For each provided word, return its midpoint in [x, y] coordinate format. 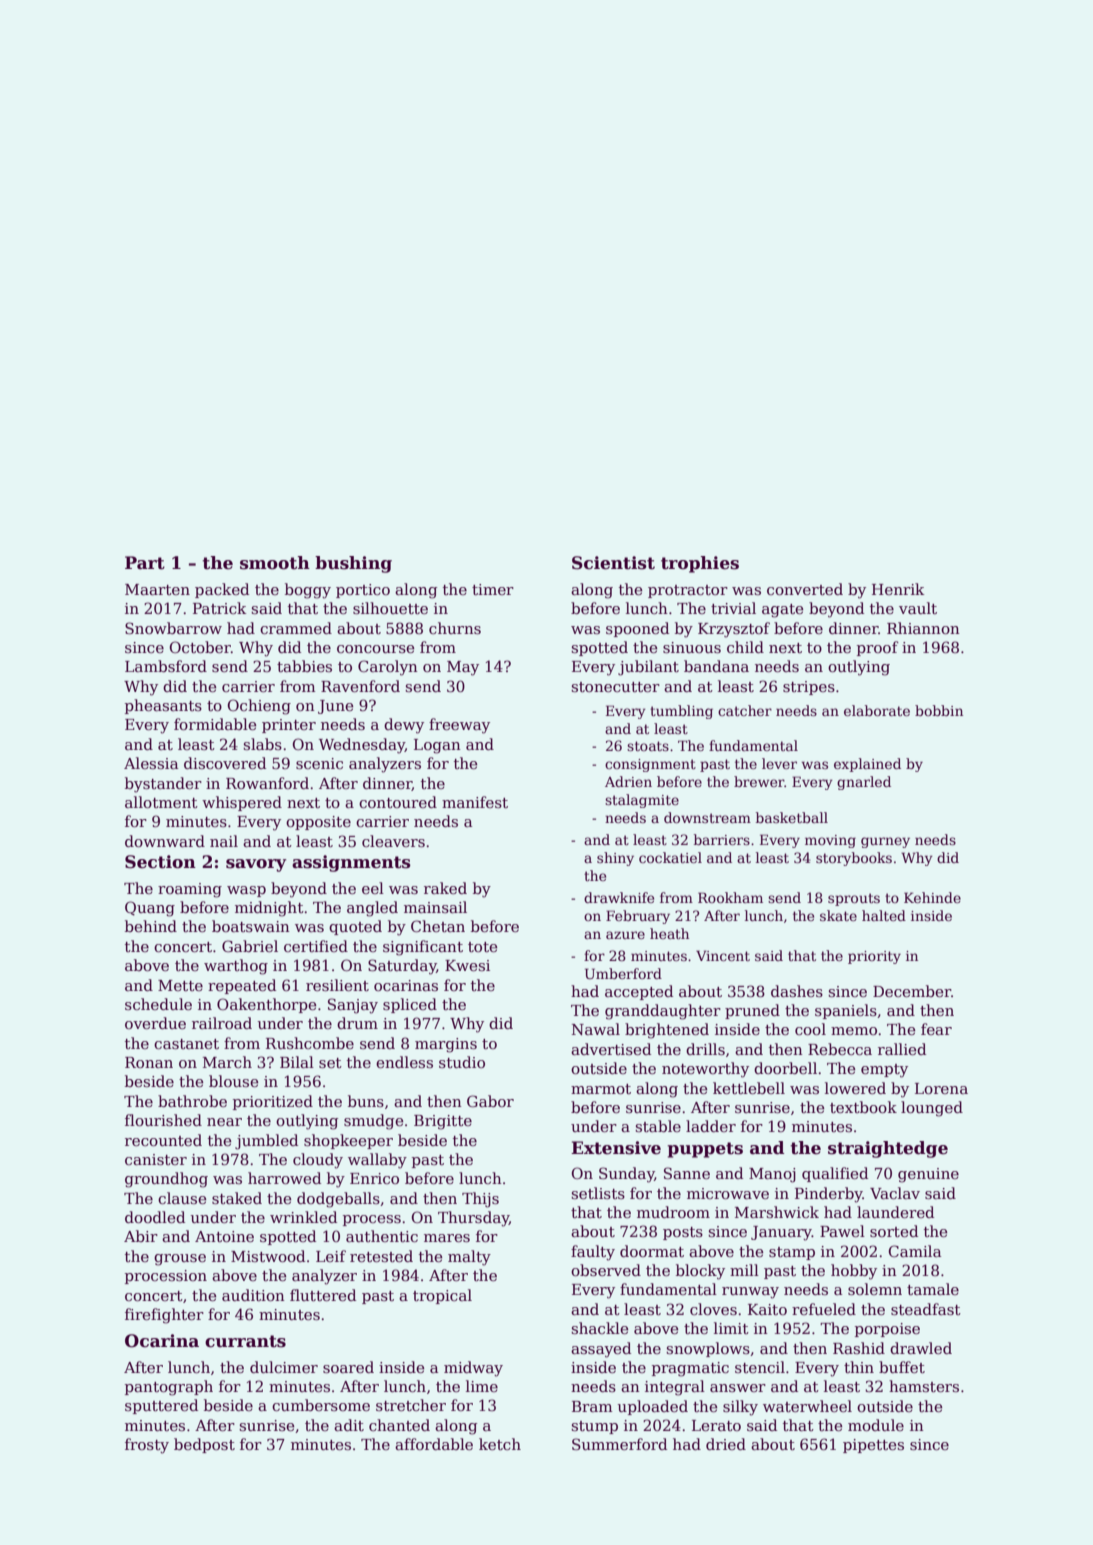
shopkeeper [348, 1141]
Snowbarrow [173, 628]
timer [493, 589]
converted [805, 589]
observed [606, 1270]
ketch [500, 1444]
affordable [434, 1444]
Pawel [842, 1231]
